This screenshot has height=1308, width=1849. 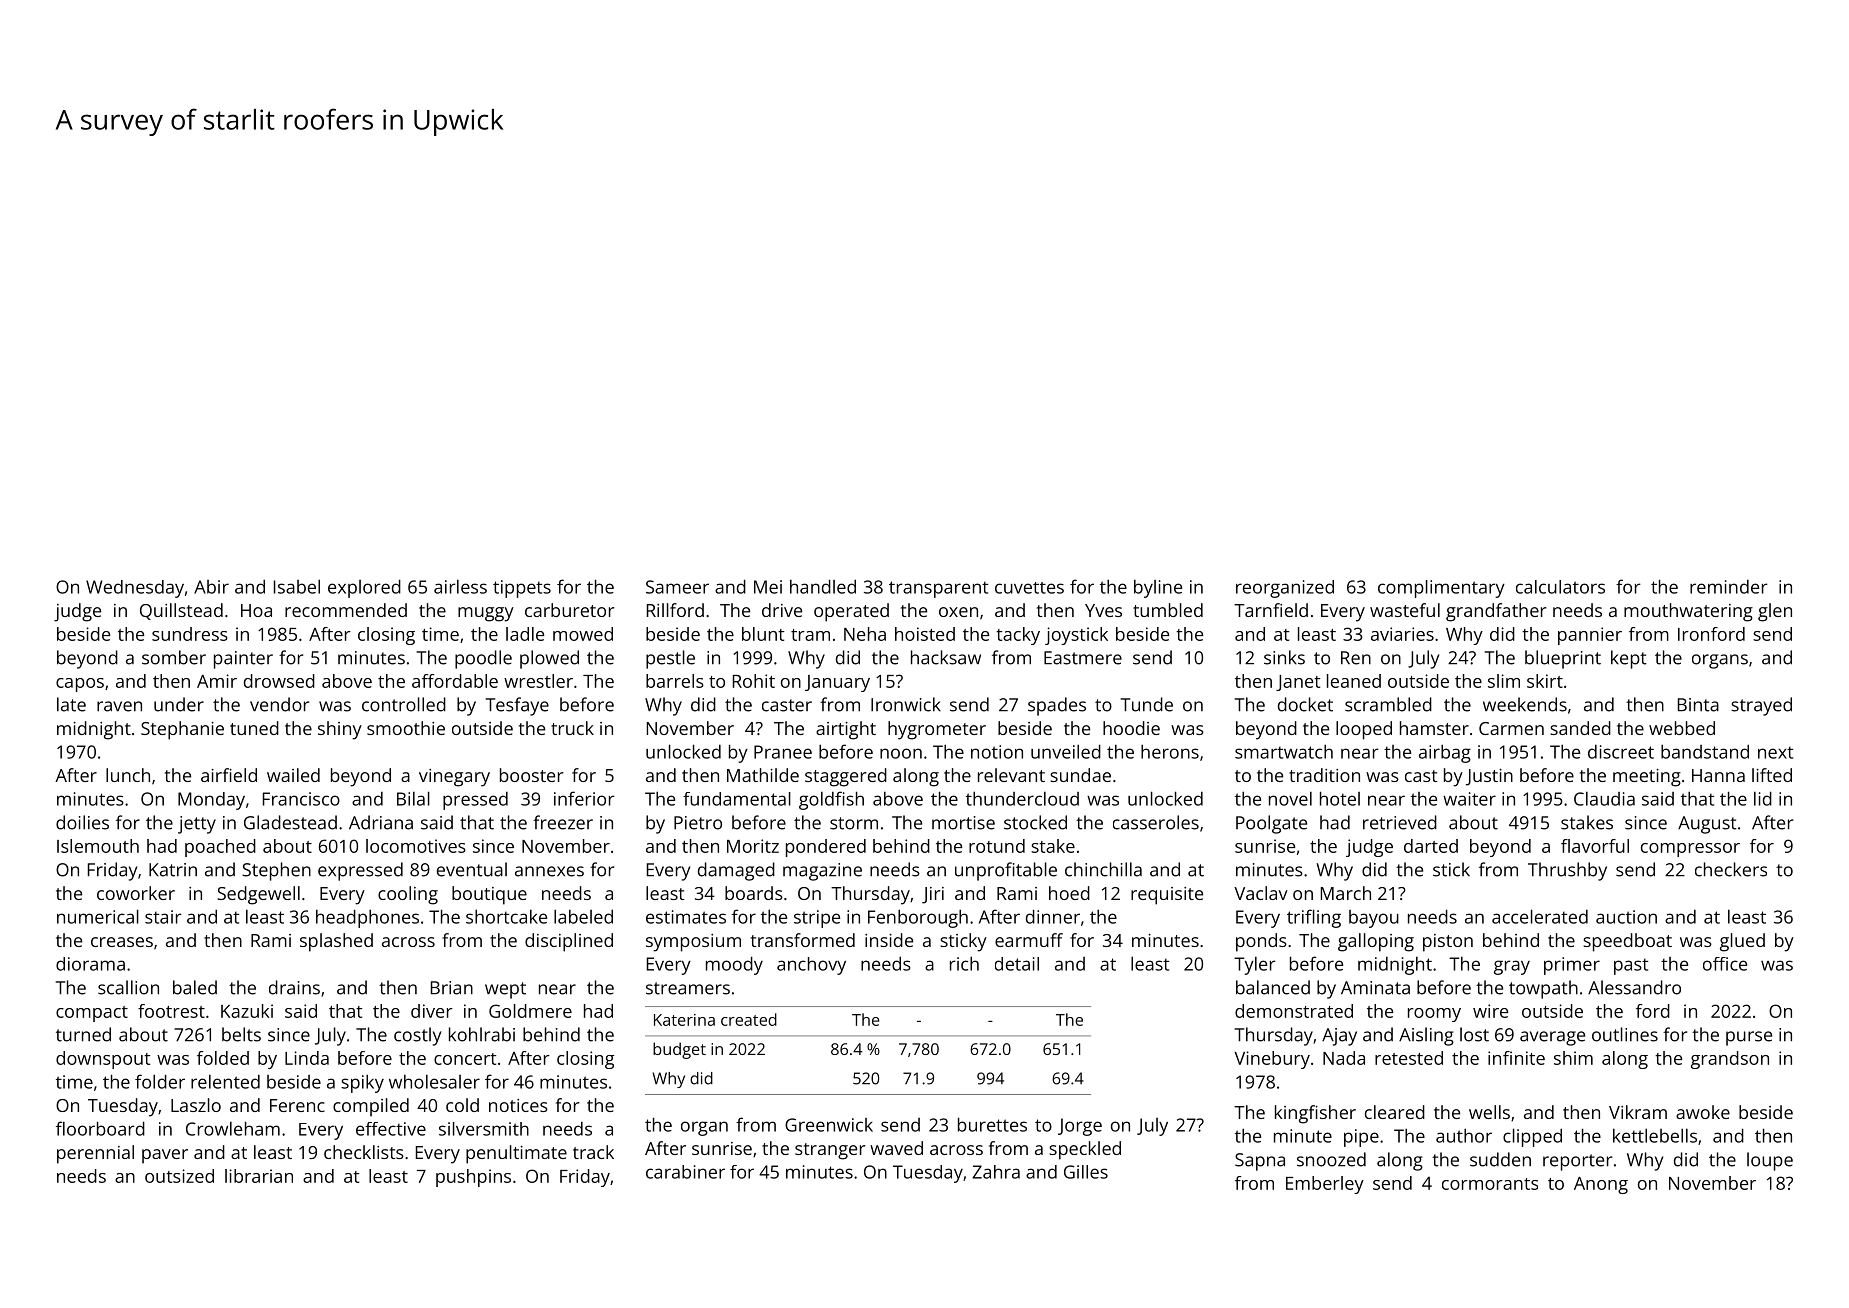 I want to click on airless, so click(x=460, y=586).
